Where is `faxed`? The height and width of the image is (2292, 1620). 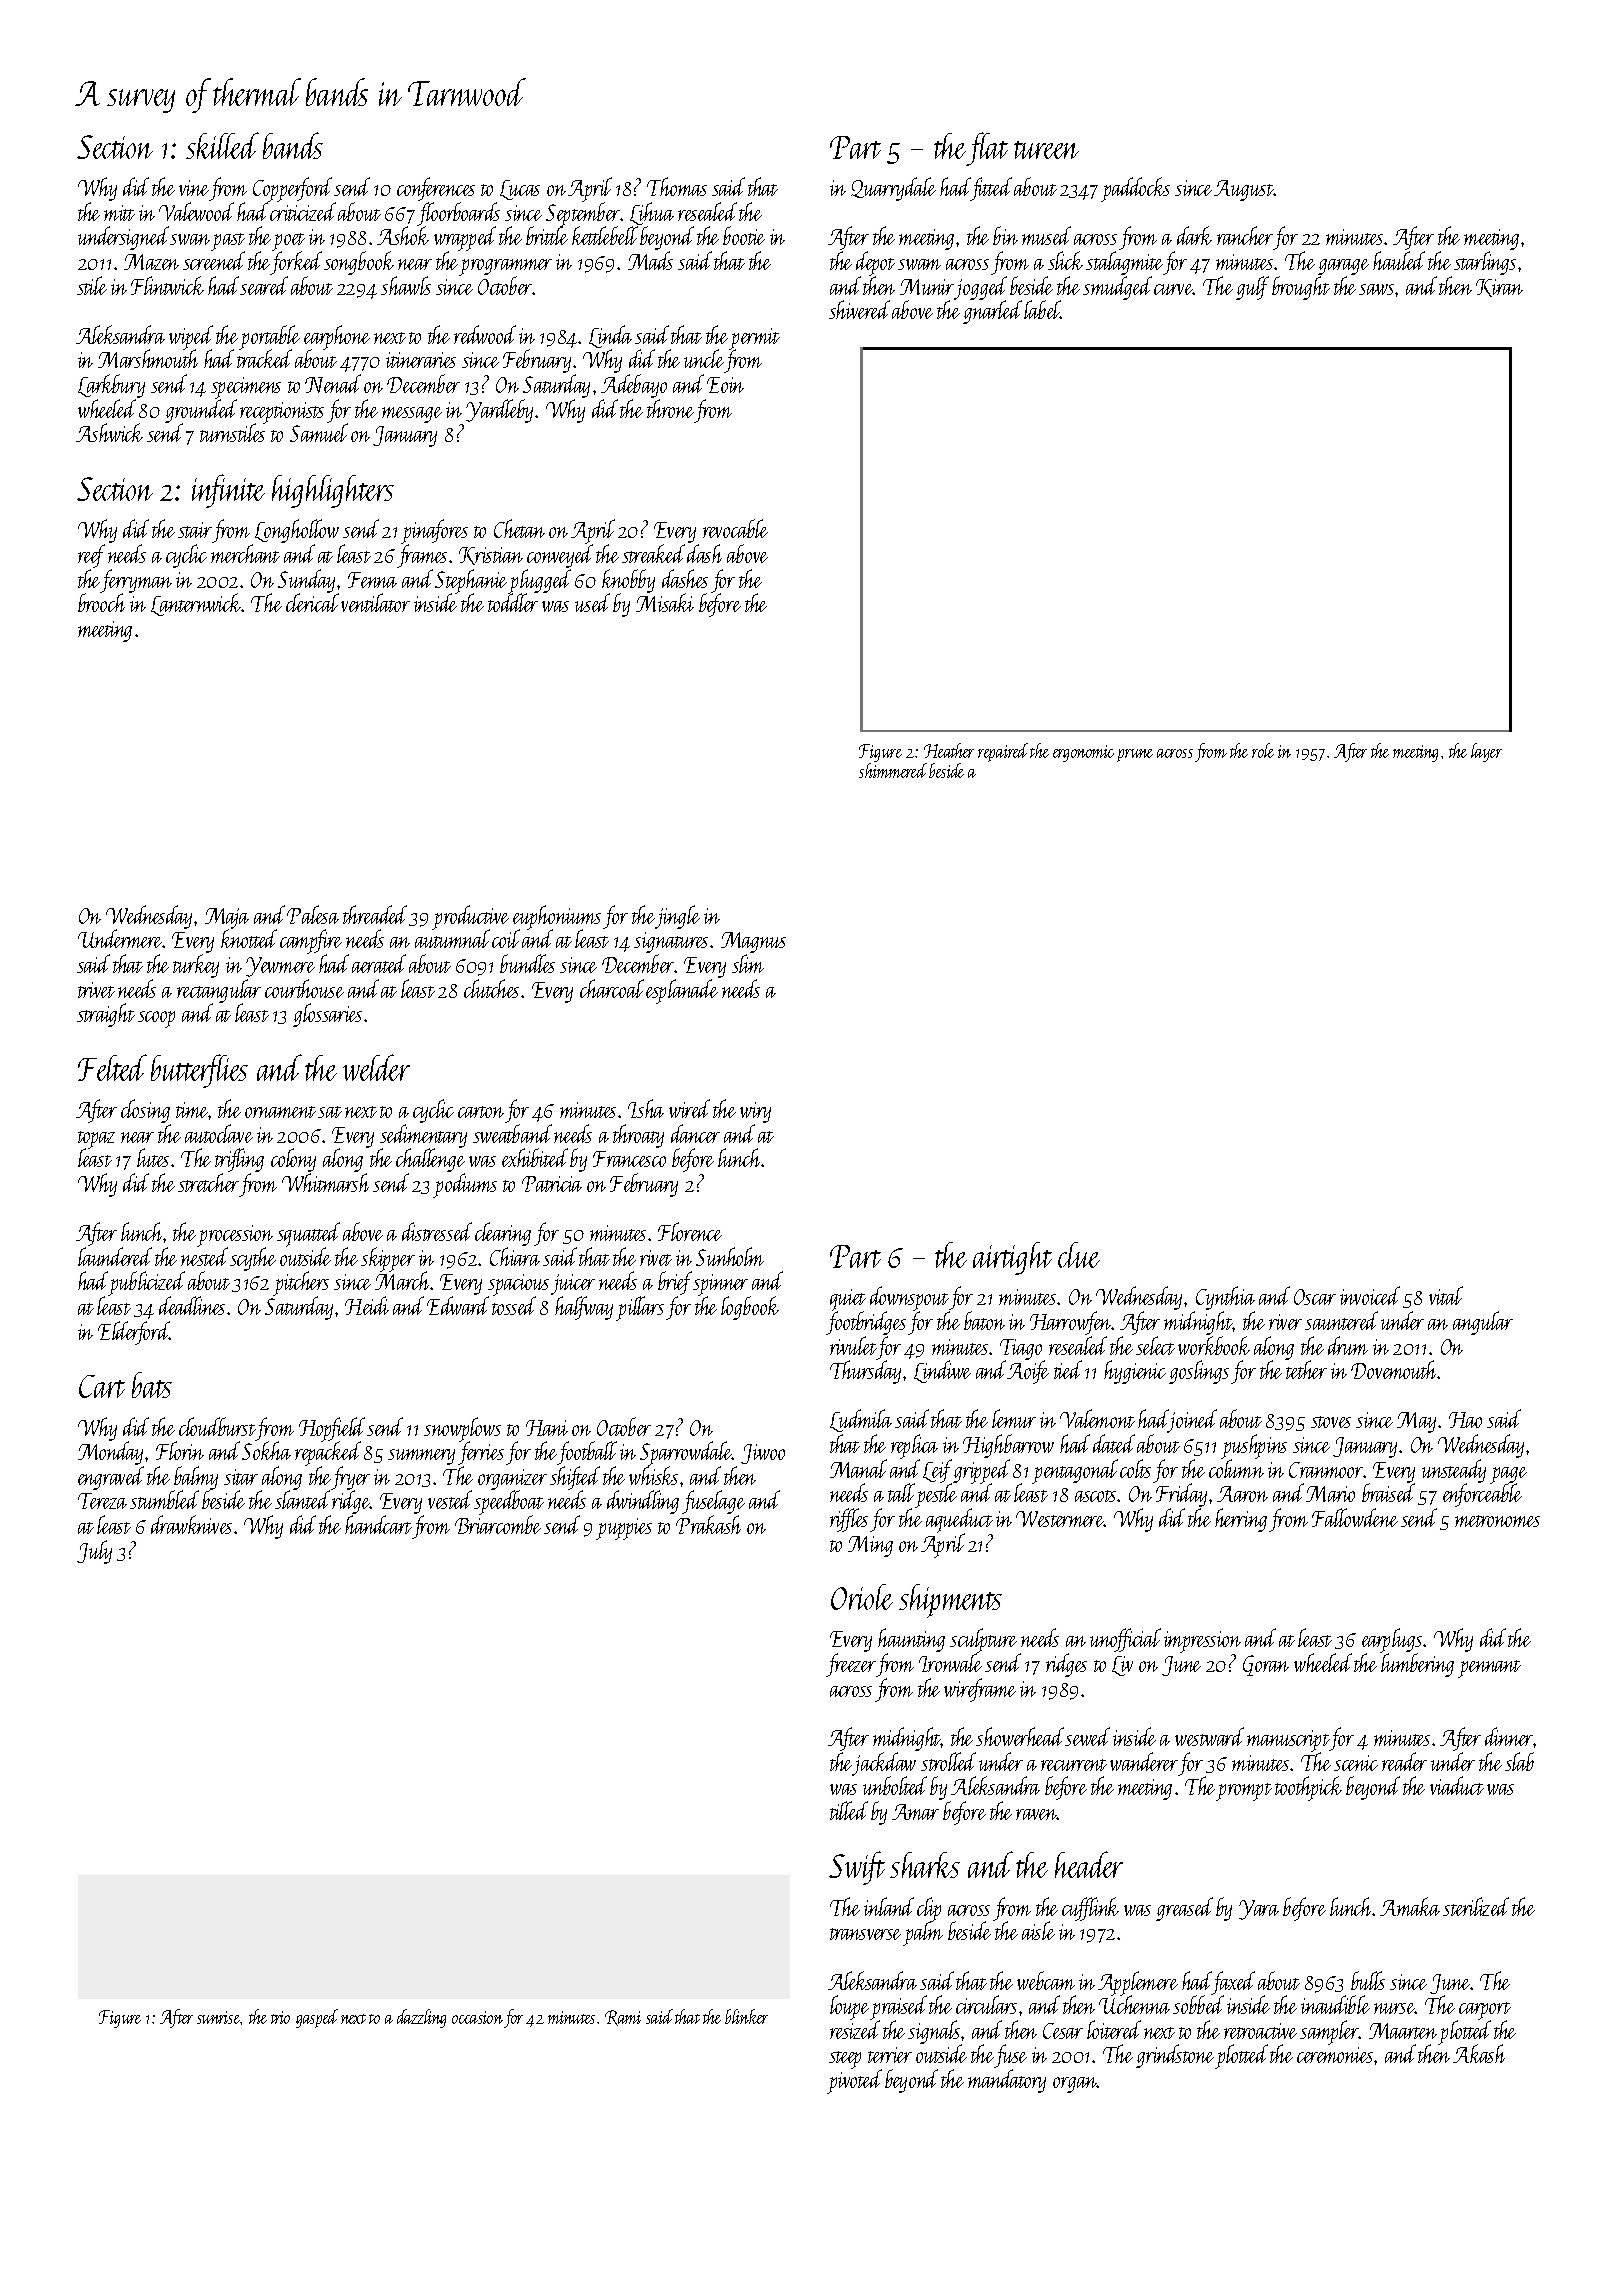
faxed is located at coordinates (1233, 1983).
